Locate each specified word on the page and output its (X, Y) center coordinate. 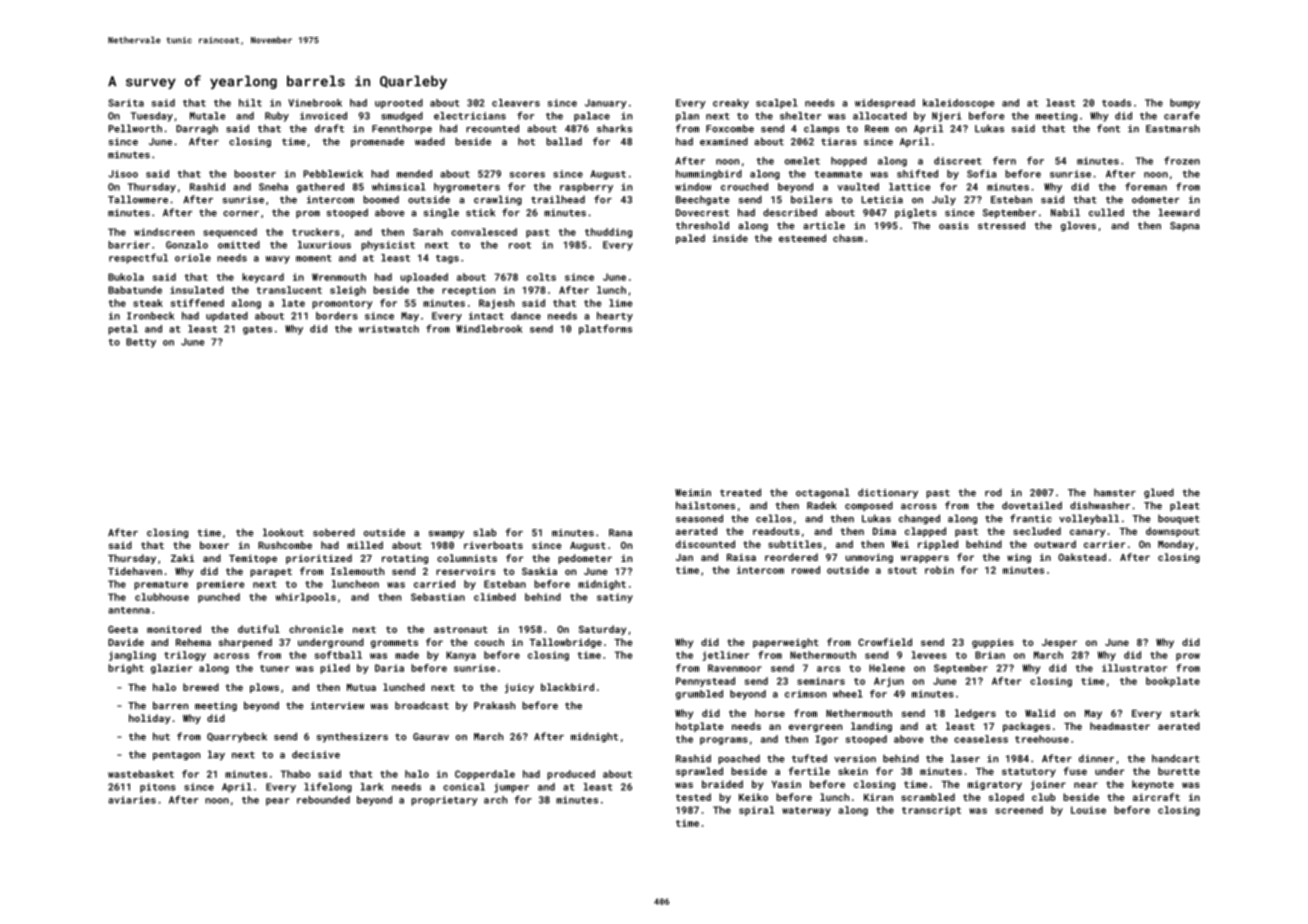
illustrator (1134, 668)
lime (620, 303)
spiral (756, 811)
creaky (731, 104)
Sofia (981, 173)
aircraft (1156, 797)
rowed (806, 570)
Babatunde (135, 290)
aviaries (132, 800)
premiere (220, 585)
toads (1116, 103)
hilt (250, 103)
